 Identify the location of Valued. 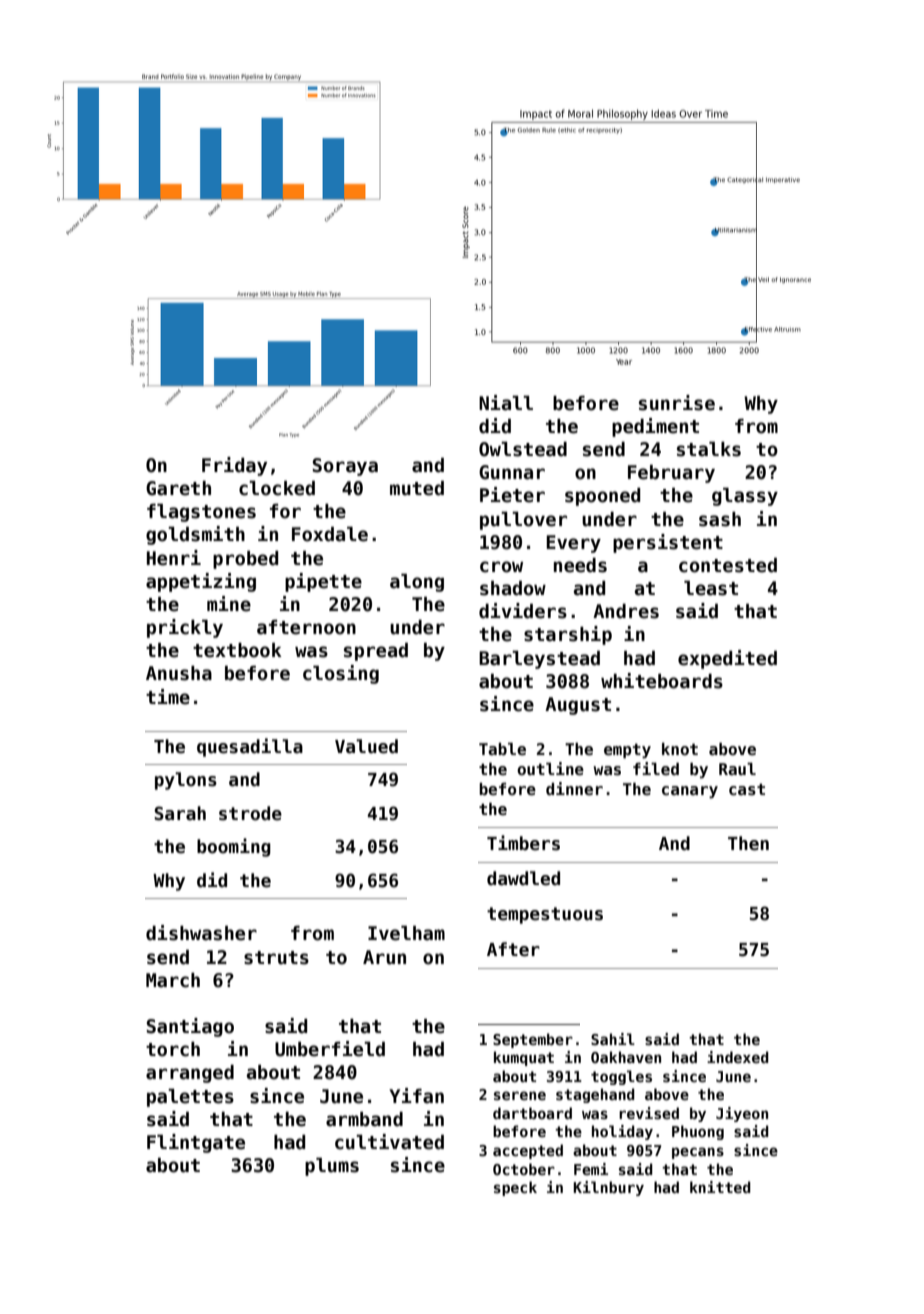
(366, 746).
